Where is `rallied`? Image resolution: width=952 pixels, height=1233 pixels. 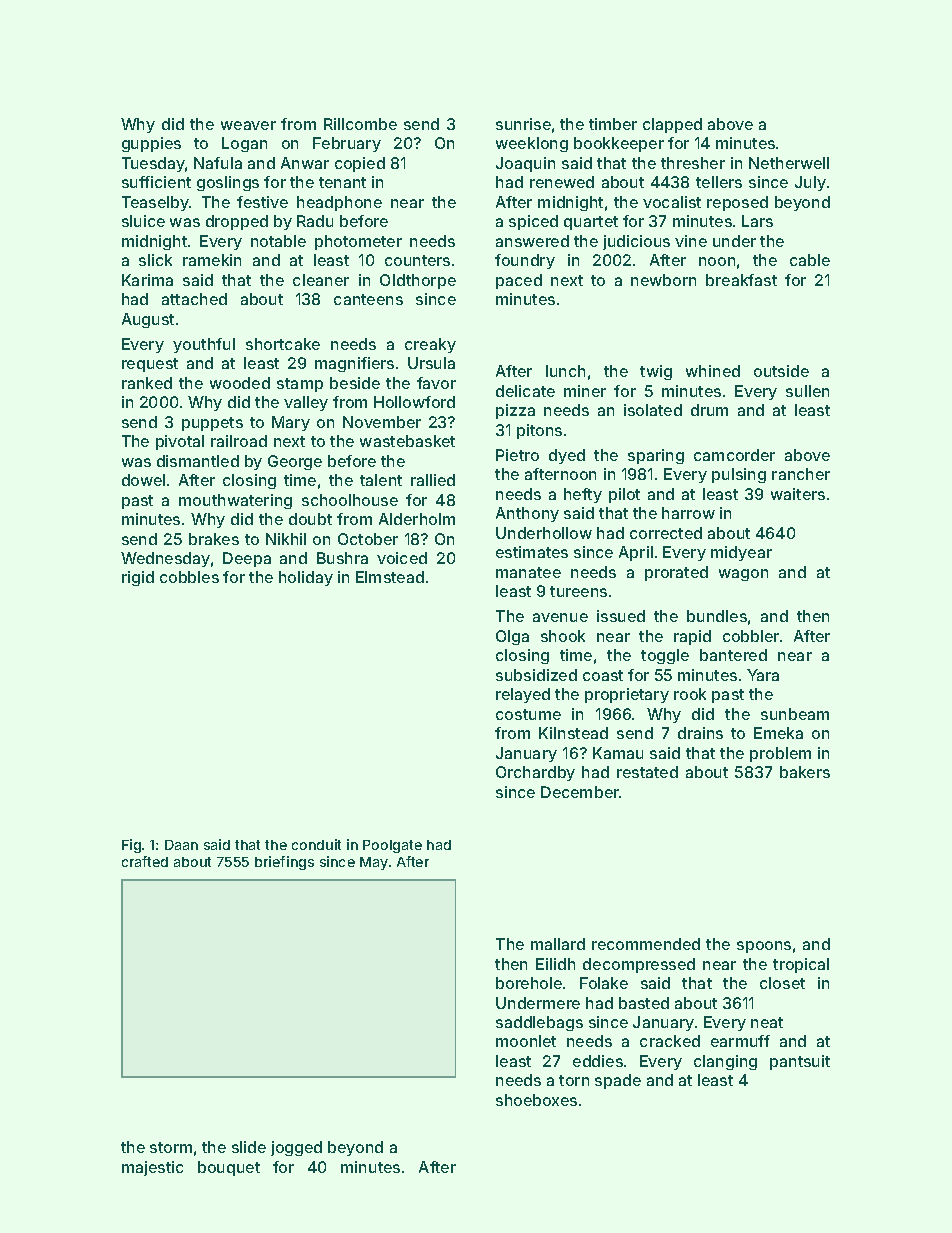 rallied is located at coordinates (433, 480).
